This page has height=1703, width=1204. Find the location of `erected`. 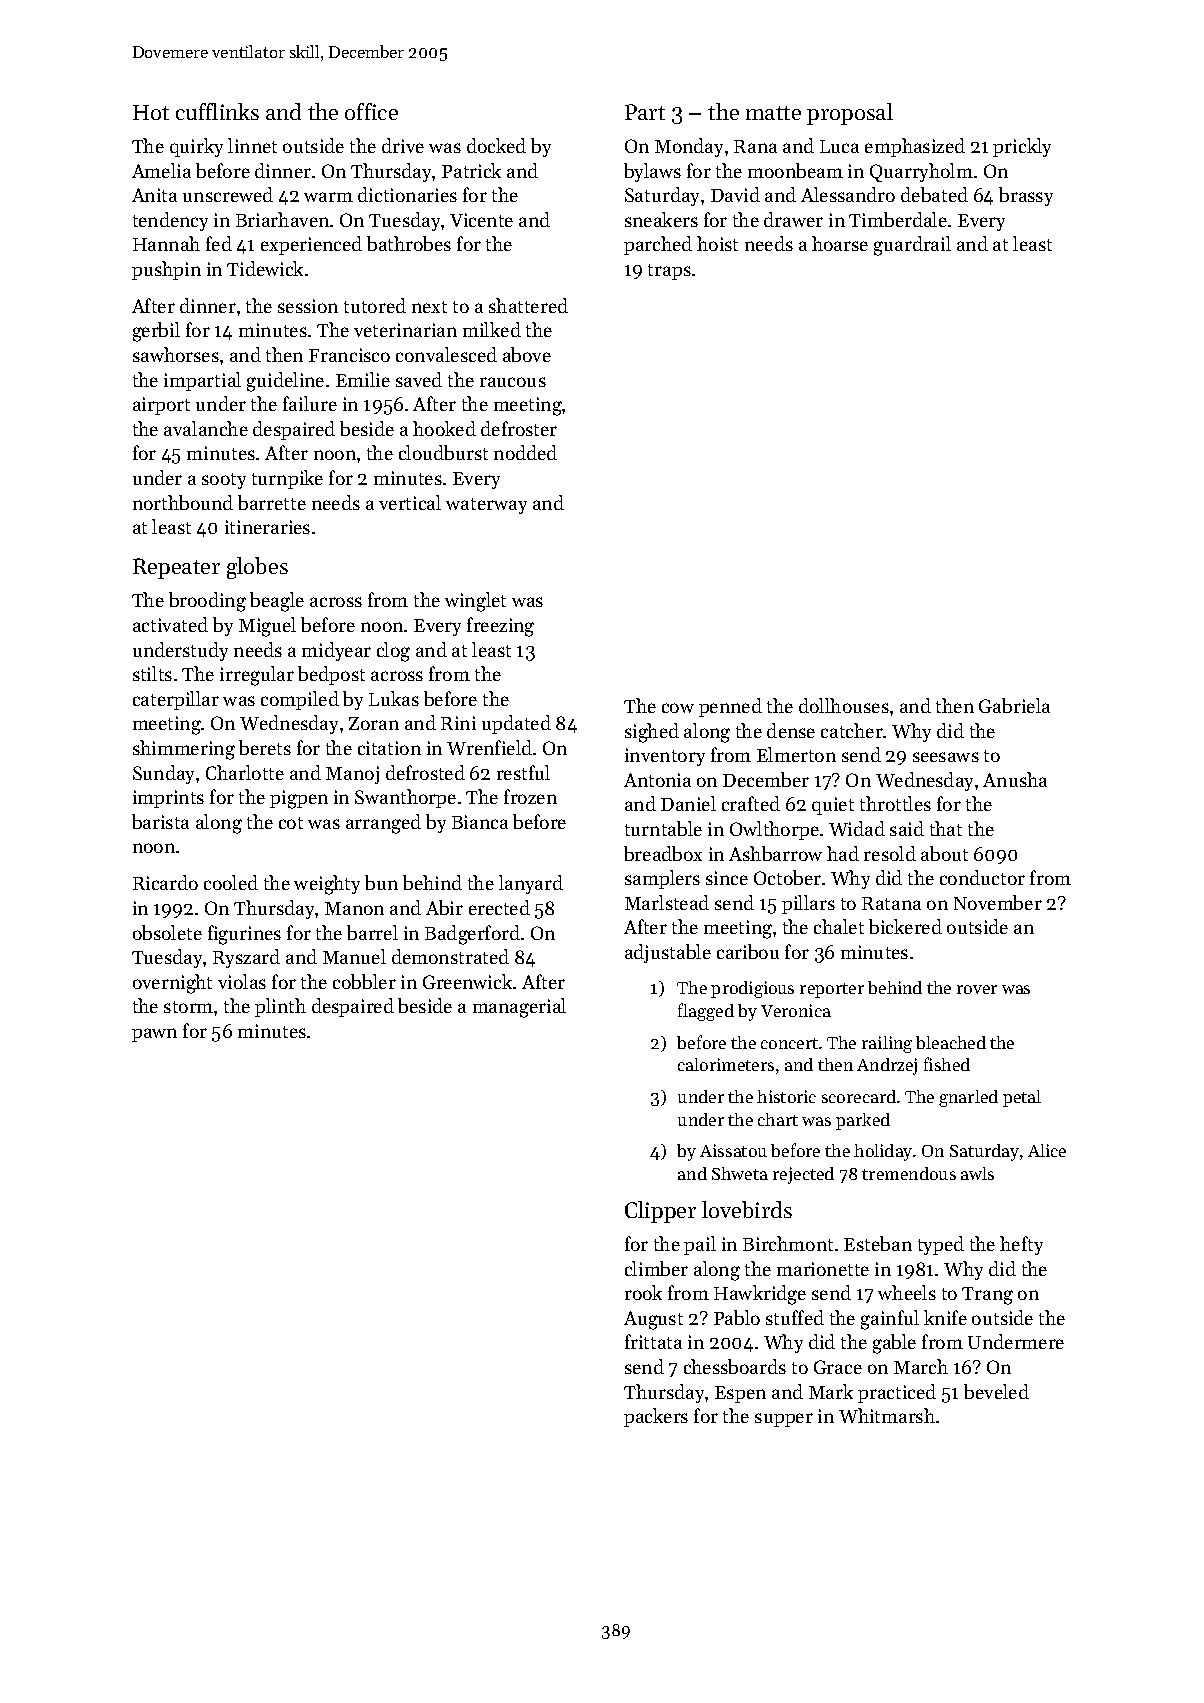

erected is located at coordinates (499, 907).
